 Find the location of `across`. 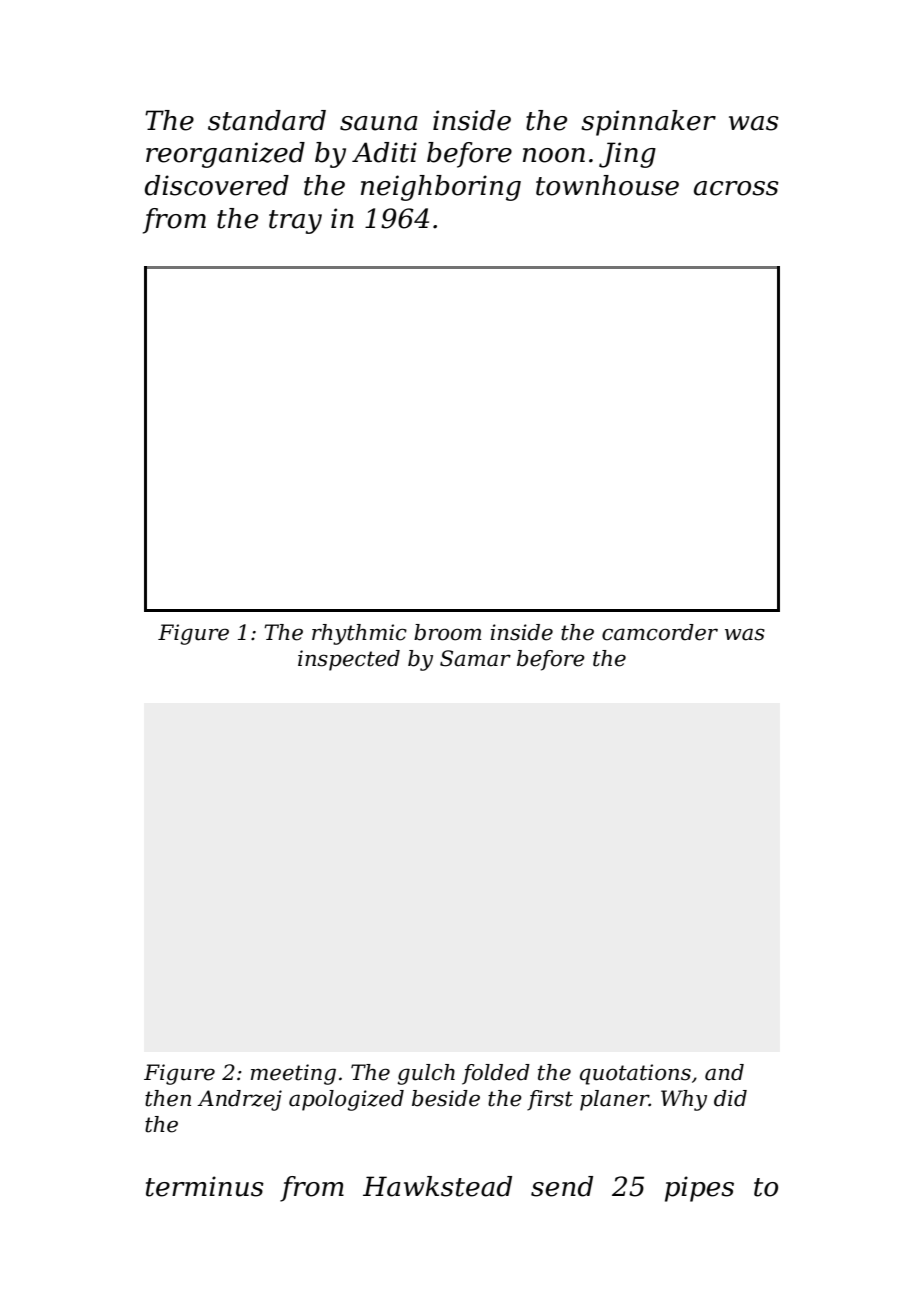

across is located at coordinates (736, 188).
